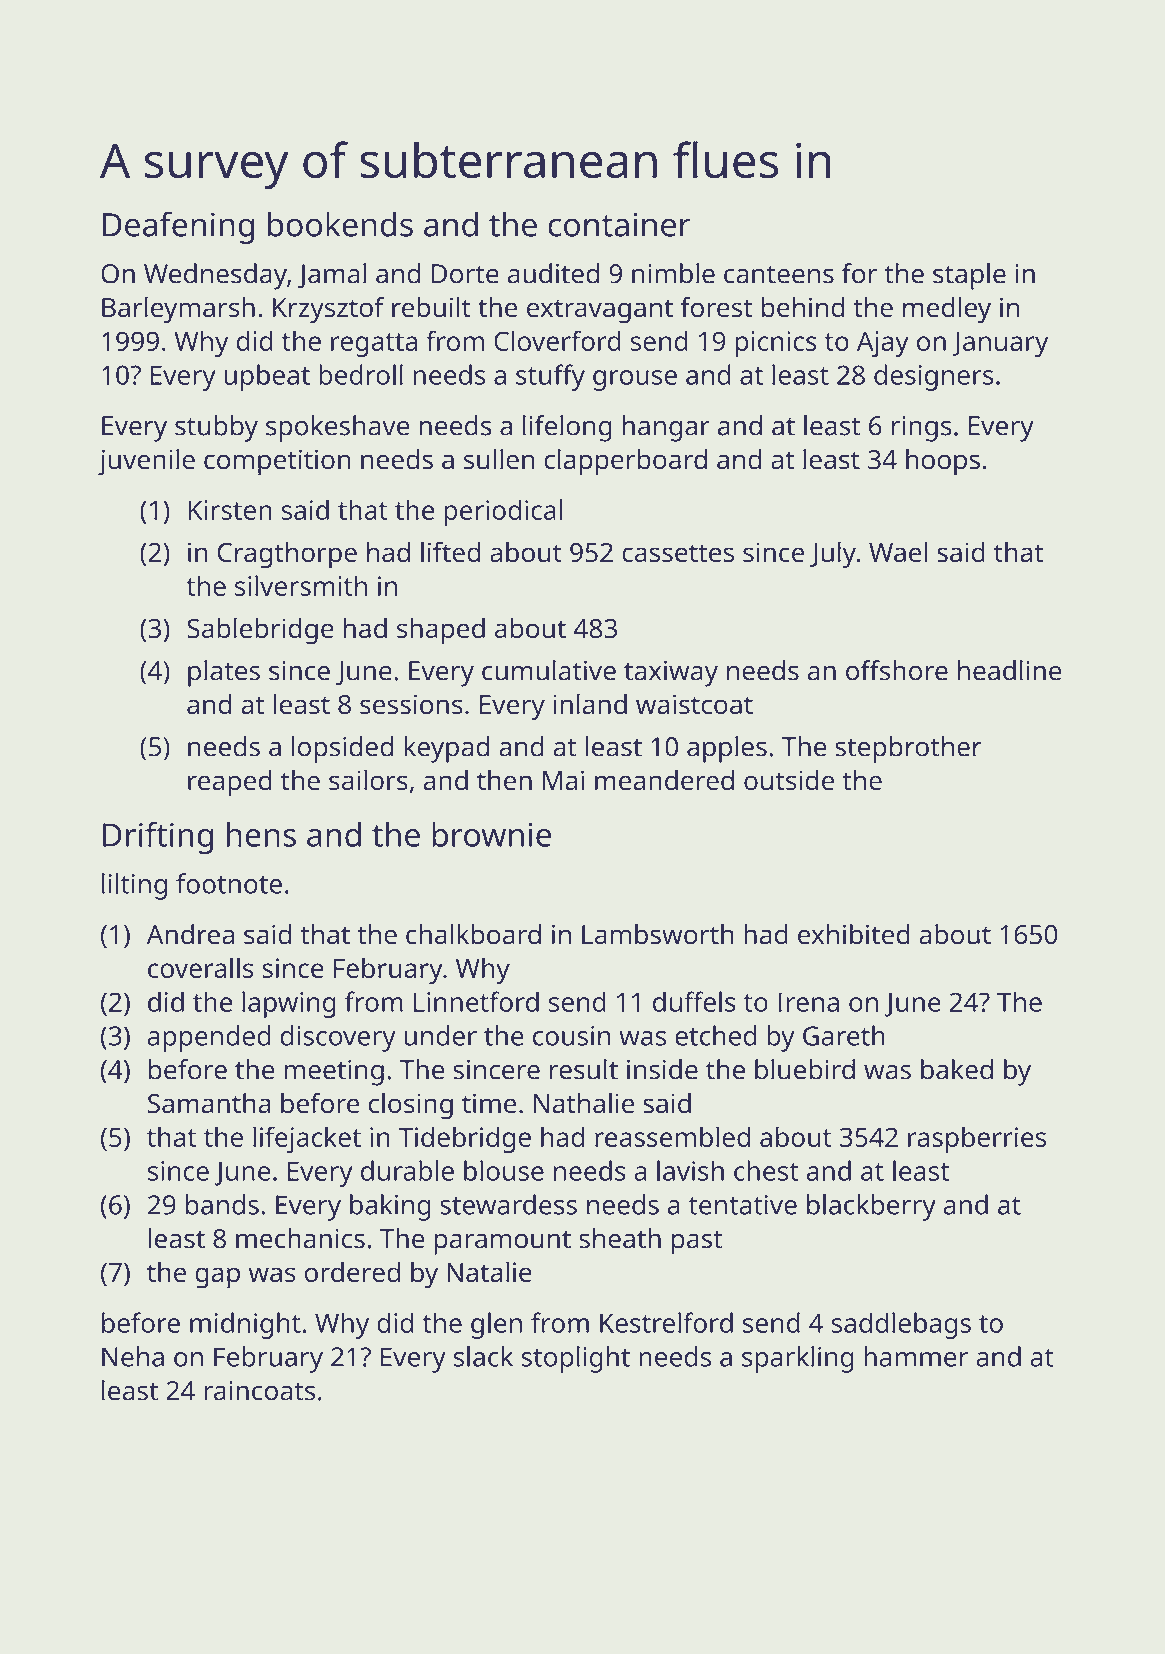 This screenshot has width=1165, height=1654. I want to click on Mai, so click(563, 780).
